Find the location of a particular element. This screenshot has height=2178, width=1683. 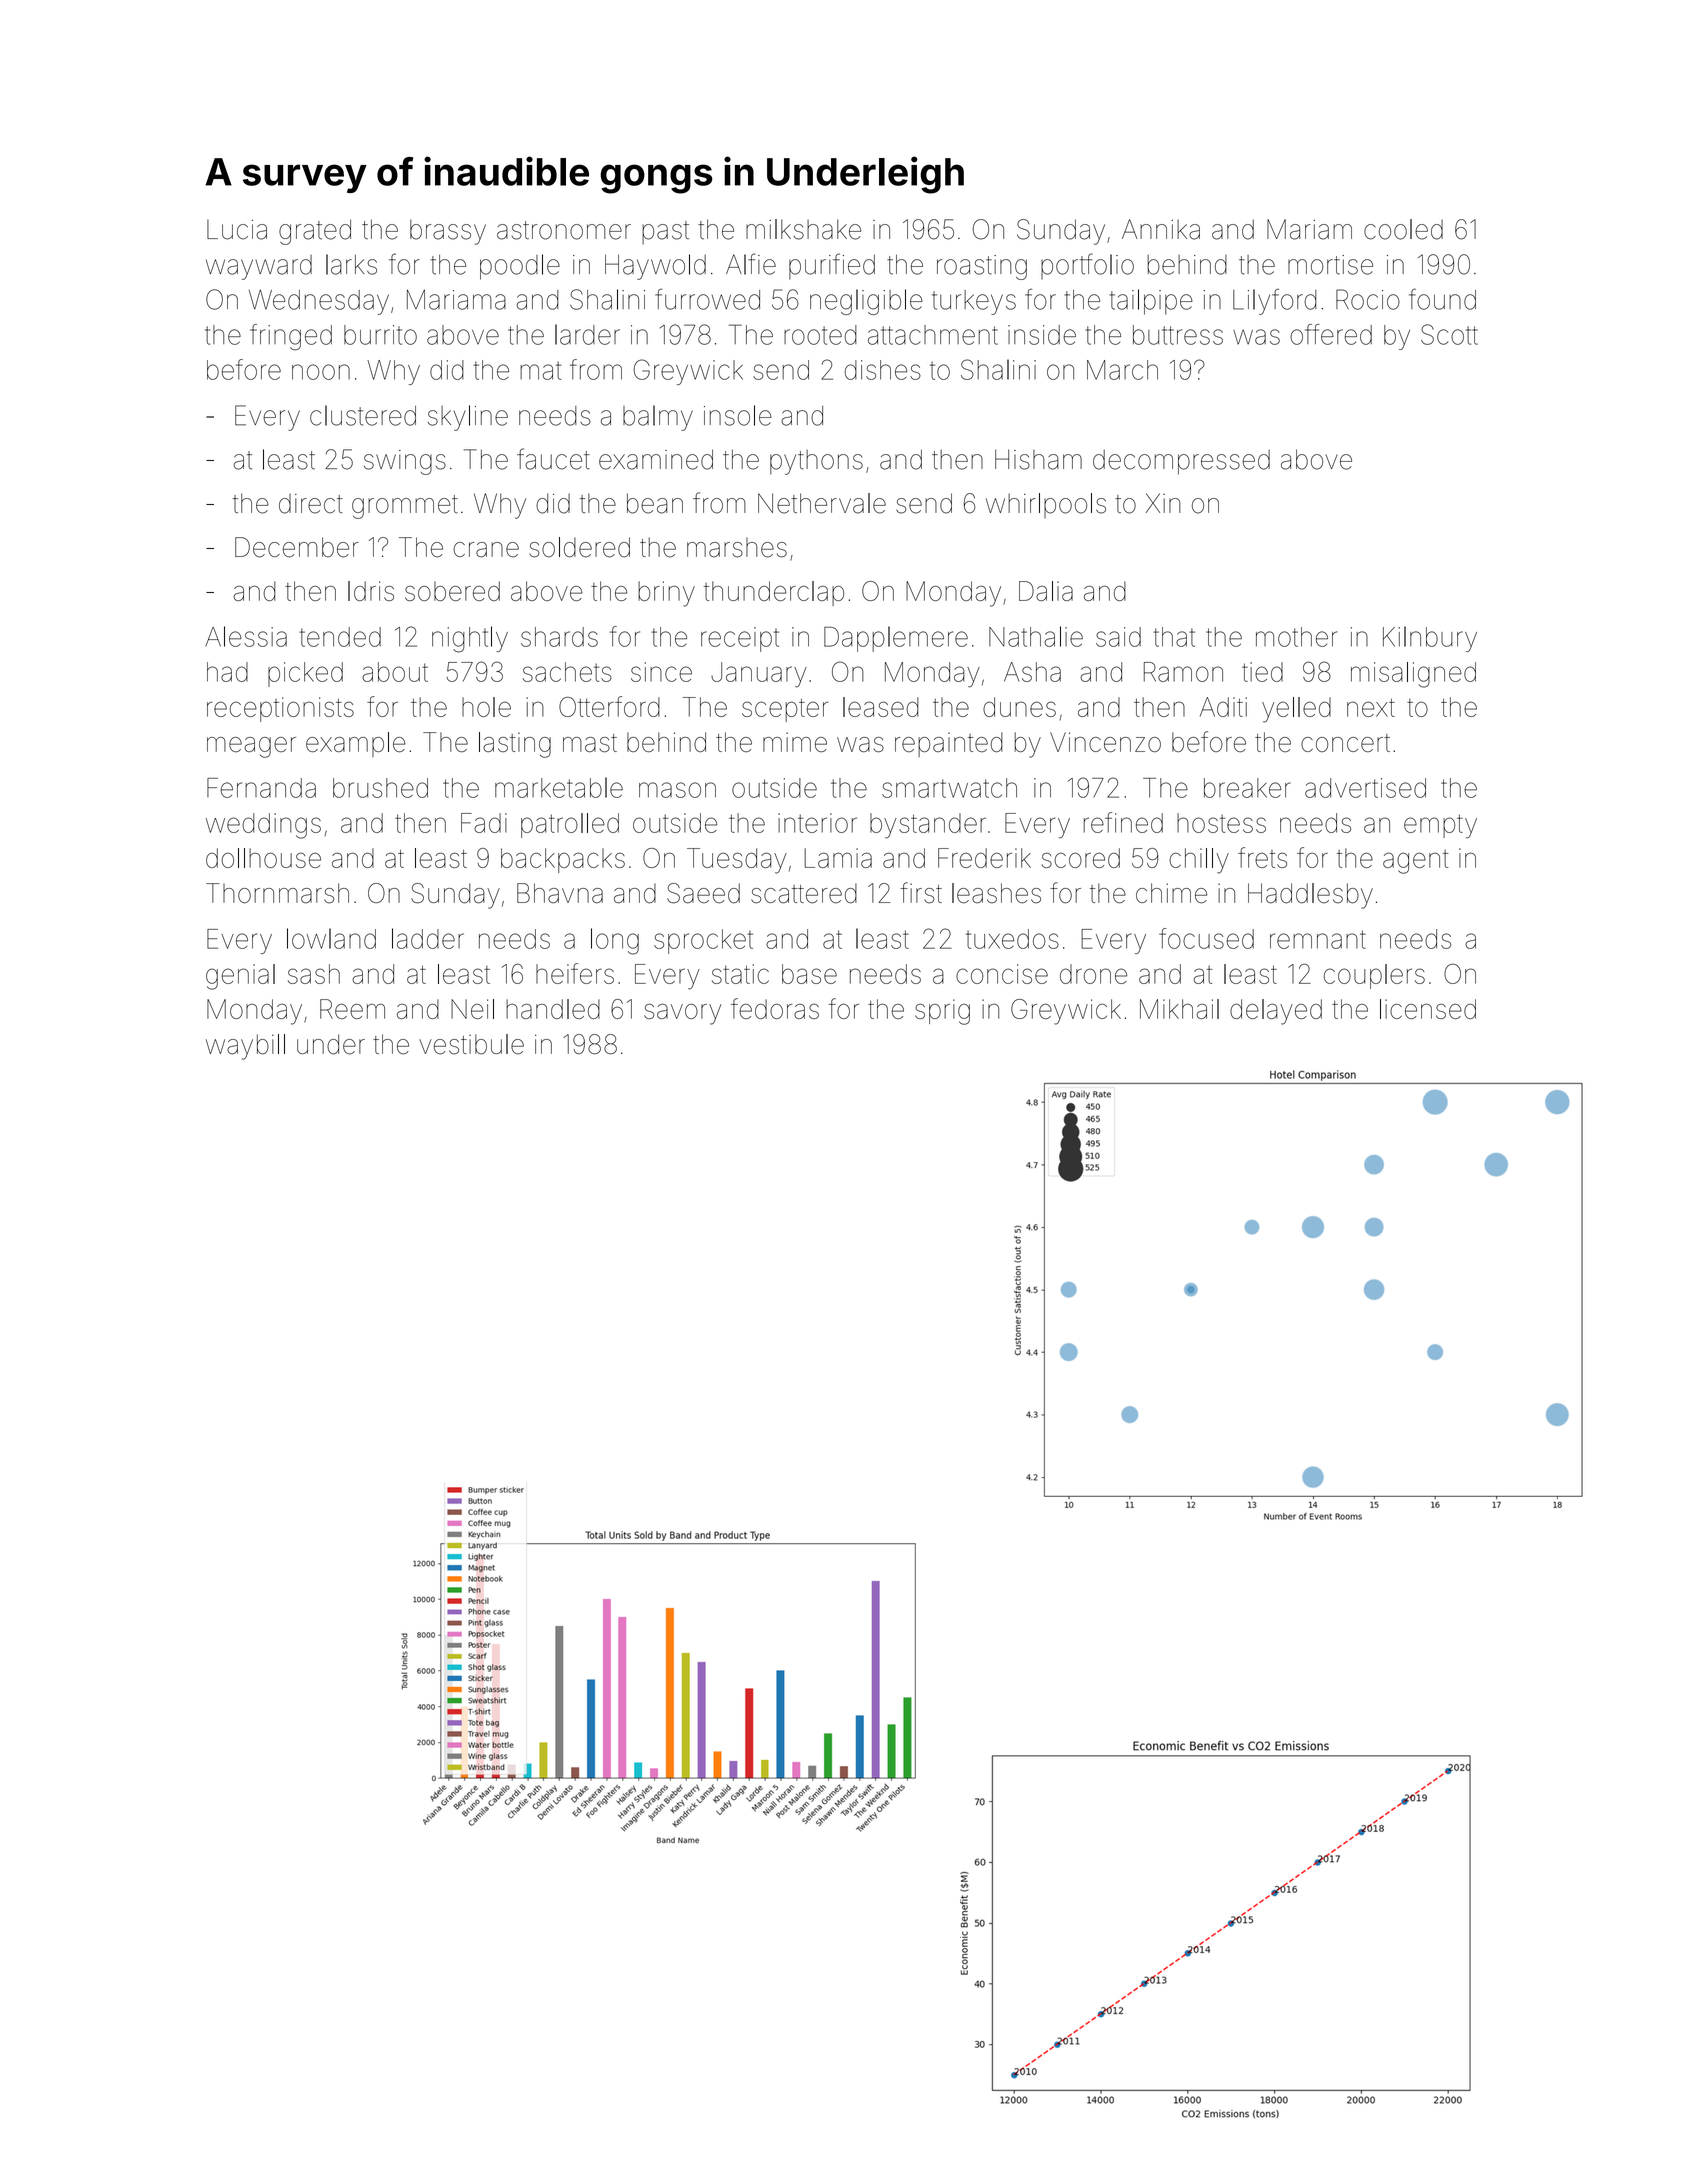

Rocio is located at coordinates (1368, 299).
